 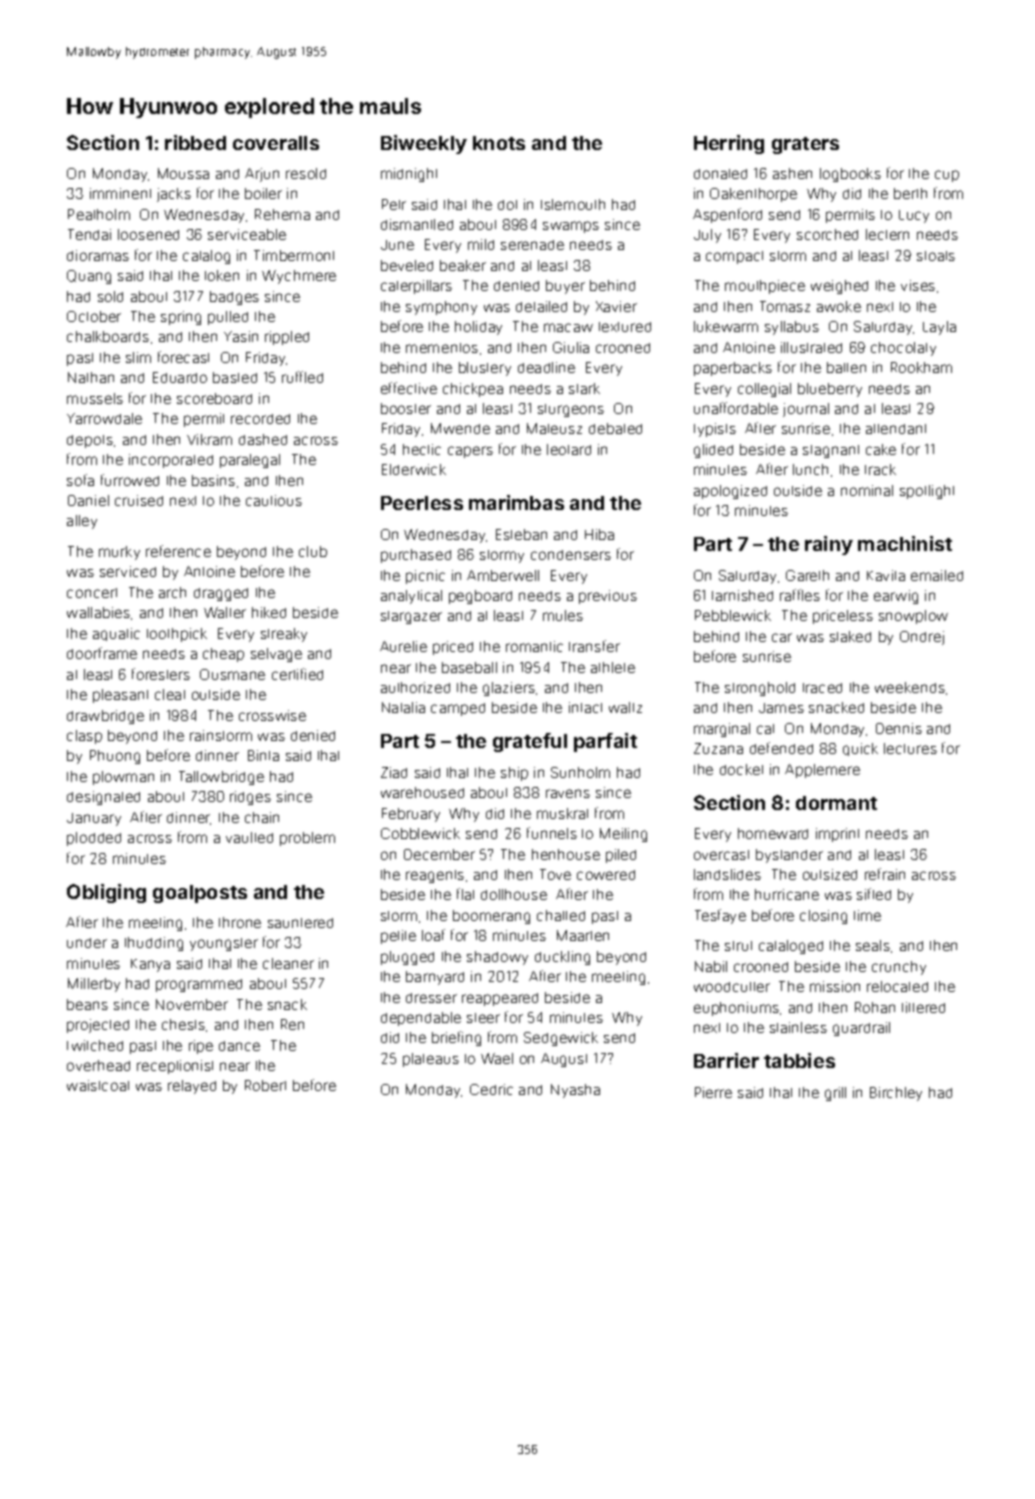 What do you see at coordinates (805, 145) in the screenshot?
I see `graters` at bounding box center [805, 145].
